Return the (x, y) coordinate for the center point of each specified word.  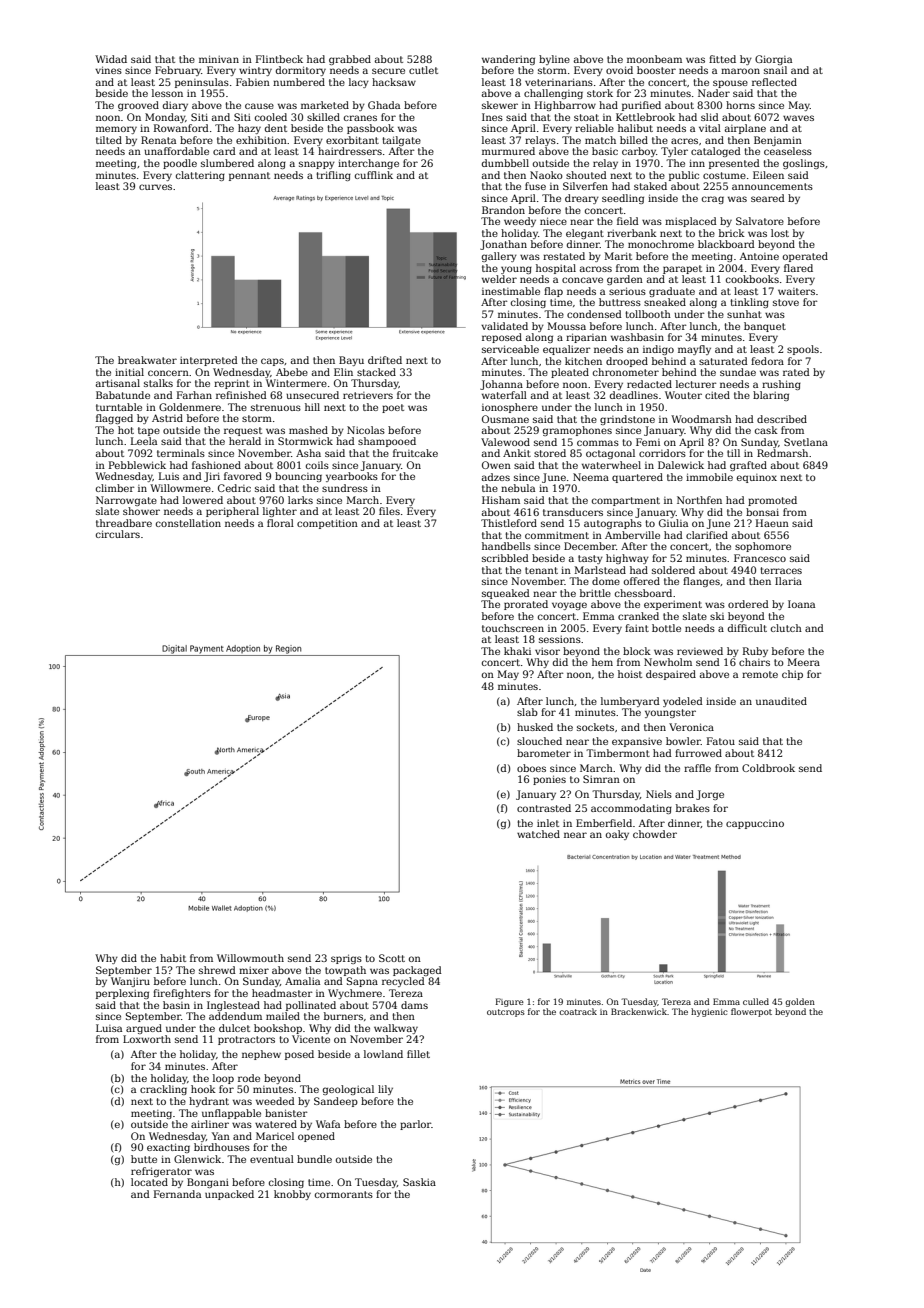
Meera (804, 662)
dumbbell (505, 163)
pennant (249, 176)
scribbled (505, 558)
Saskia (419, 1182)
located (149, 1182)
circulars (118, 534)
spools (803, 350)
